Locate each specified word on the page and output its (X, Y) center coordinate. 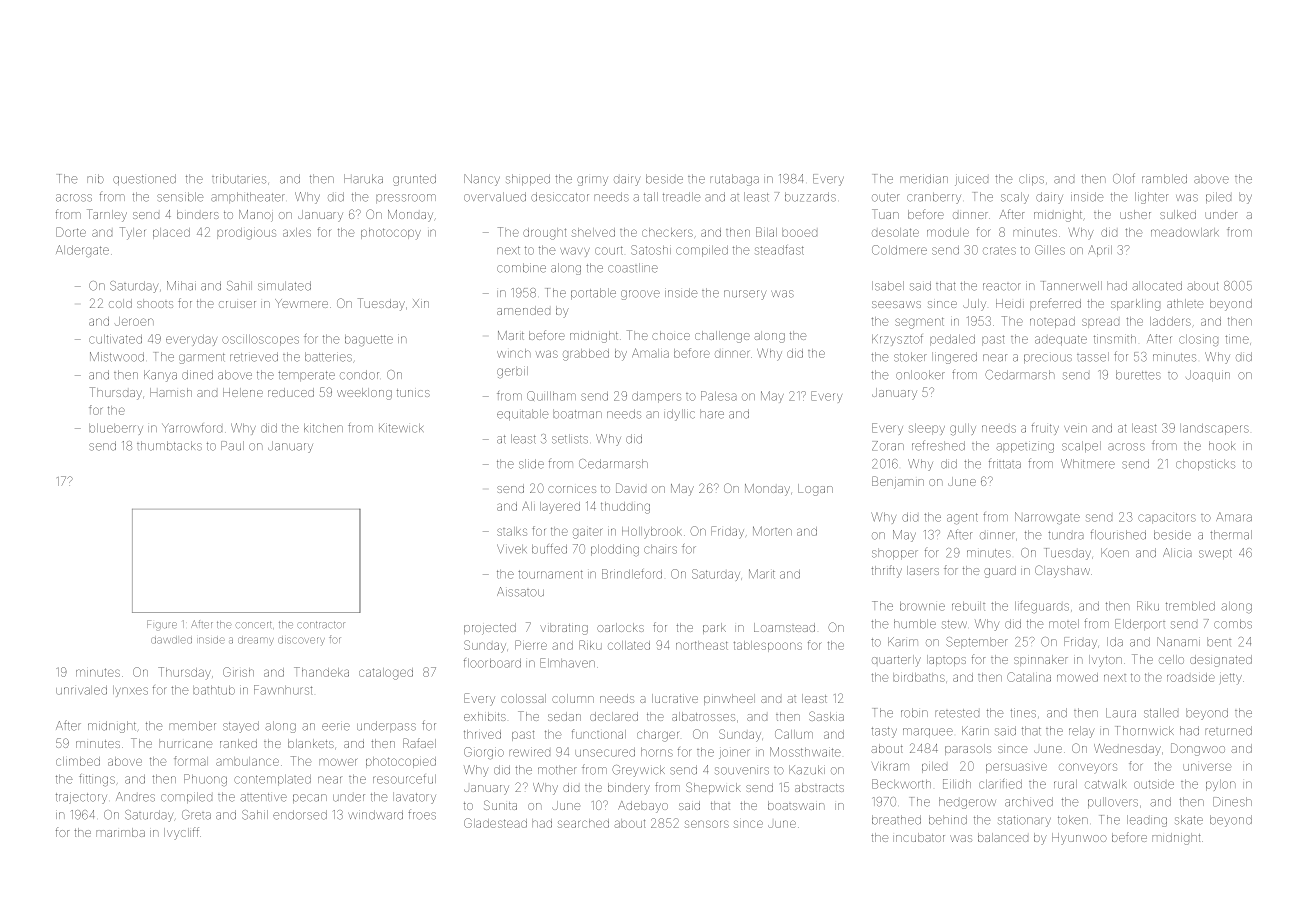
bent (1219, 642)
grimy (592, 181)
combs (1233, 624)
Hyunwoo (1079, 839)
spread (1100, 323)
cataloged (386, 674)
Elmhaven (567, 663)
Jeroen (134, 321)
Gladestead (495, 823)
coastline (633, 268)
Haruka (363, 179)
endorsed (300, 815)
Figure (162, 625)
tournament (550, 574)
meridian (924, 179)
